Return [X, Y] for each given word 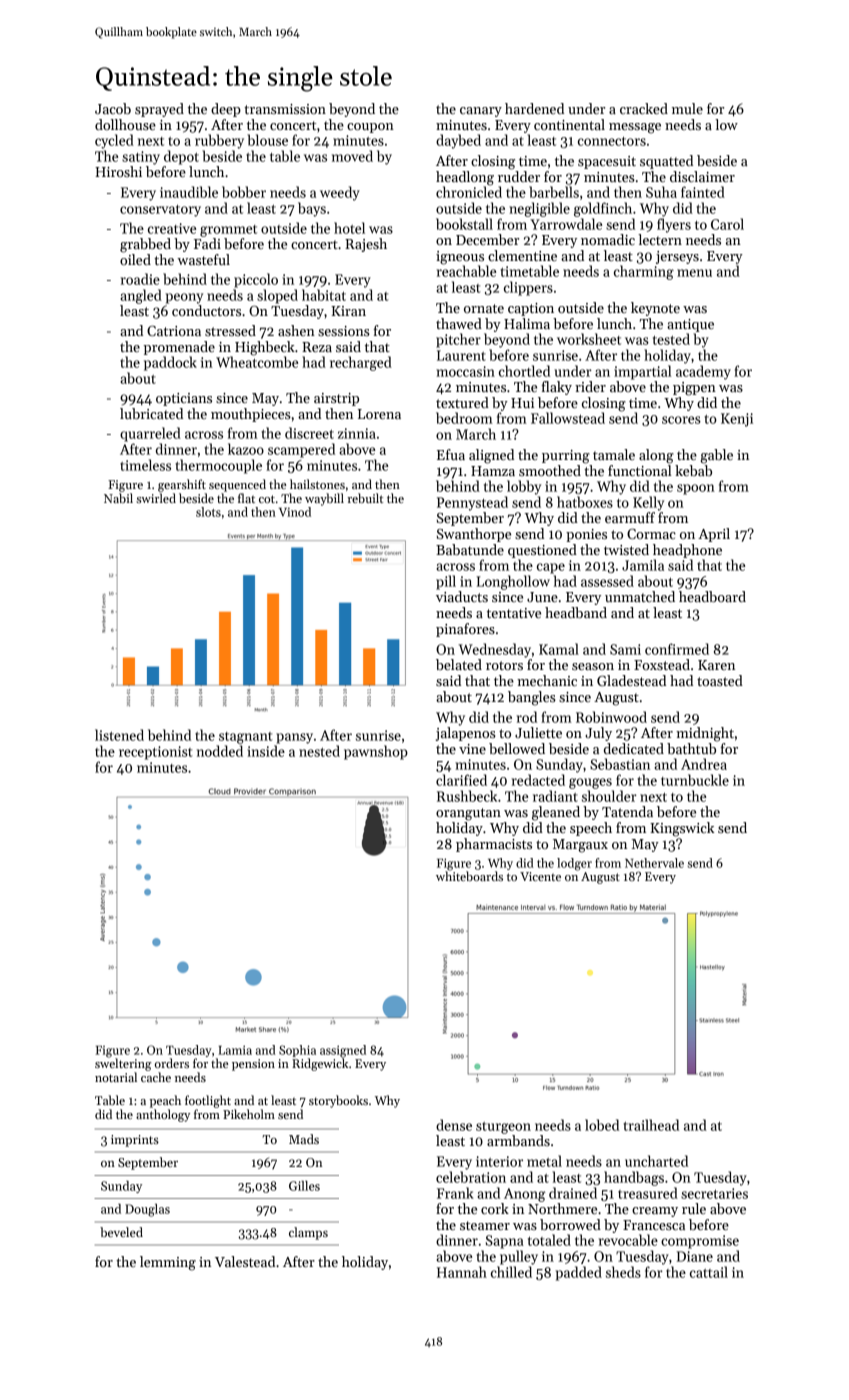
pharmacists [494, 845]
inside [266, 751]
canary [481, 112]
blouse [267, 140]
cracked [644, 108]
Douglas [147, 1210]
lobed [602, 1125]
